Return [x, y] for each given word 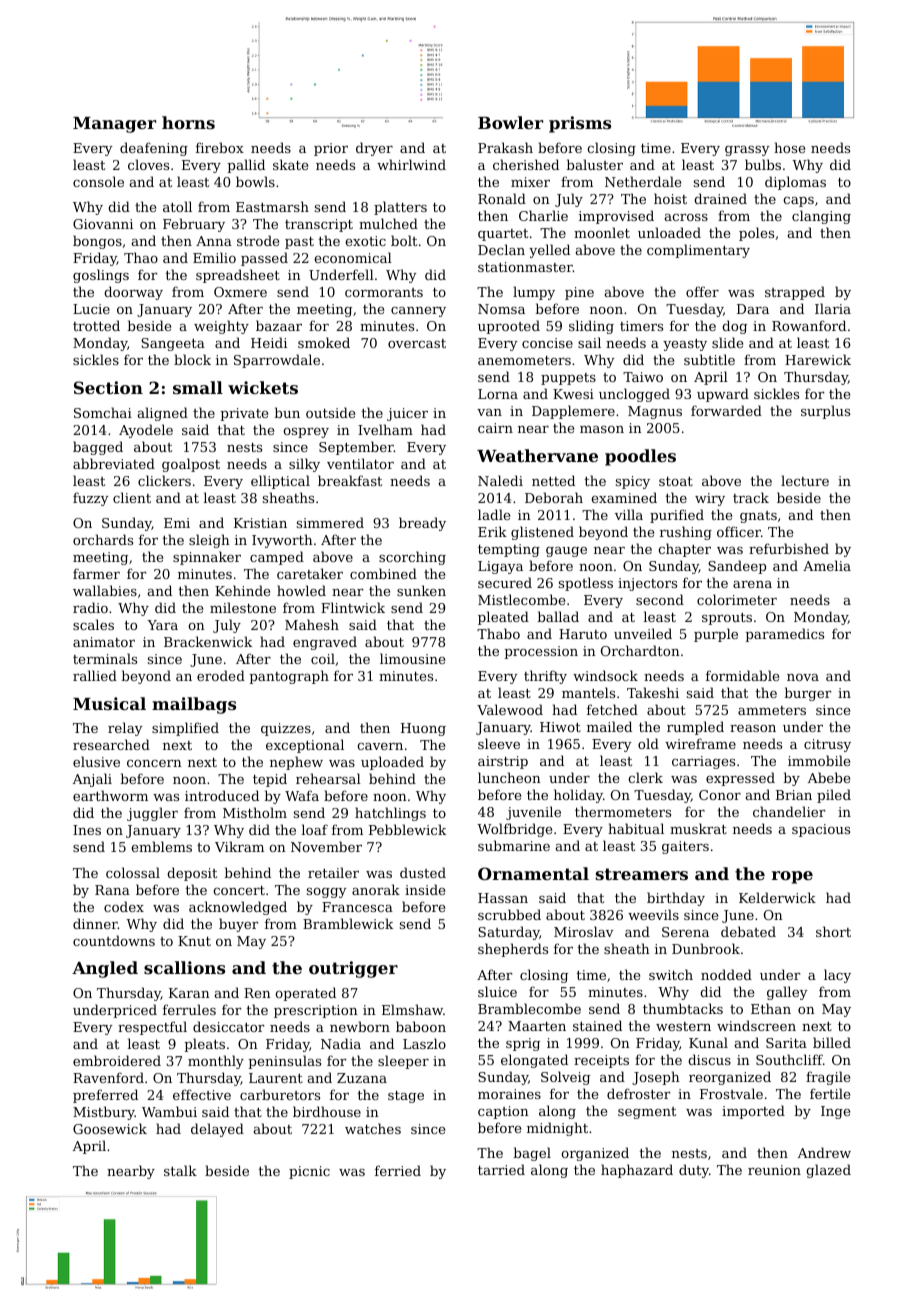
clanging [821, 217]
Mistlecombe [521, 599]
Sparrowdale [277, 361]
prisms [580, 124]
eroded [221, 675]
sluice [497, 991]
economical [353, 257]
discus [709, 1059]
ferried [398, 1170]
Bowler [510, 122]
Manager [114, 125]
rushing [686, 533]
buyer [238, 925]
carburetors [280, 1094]
